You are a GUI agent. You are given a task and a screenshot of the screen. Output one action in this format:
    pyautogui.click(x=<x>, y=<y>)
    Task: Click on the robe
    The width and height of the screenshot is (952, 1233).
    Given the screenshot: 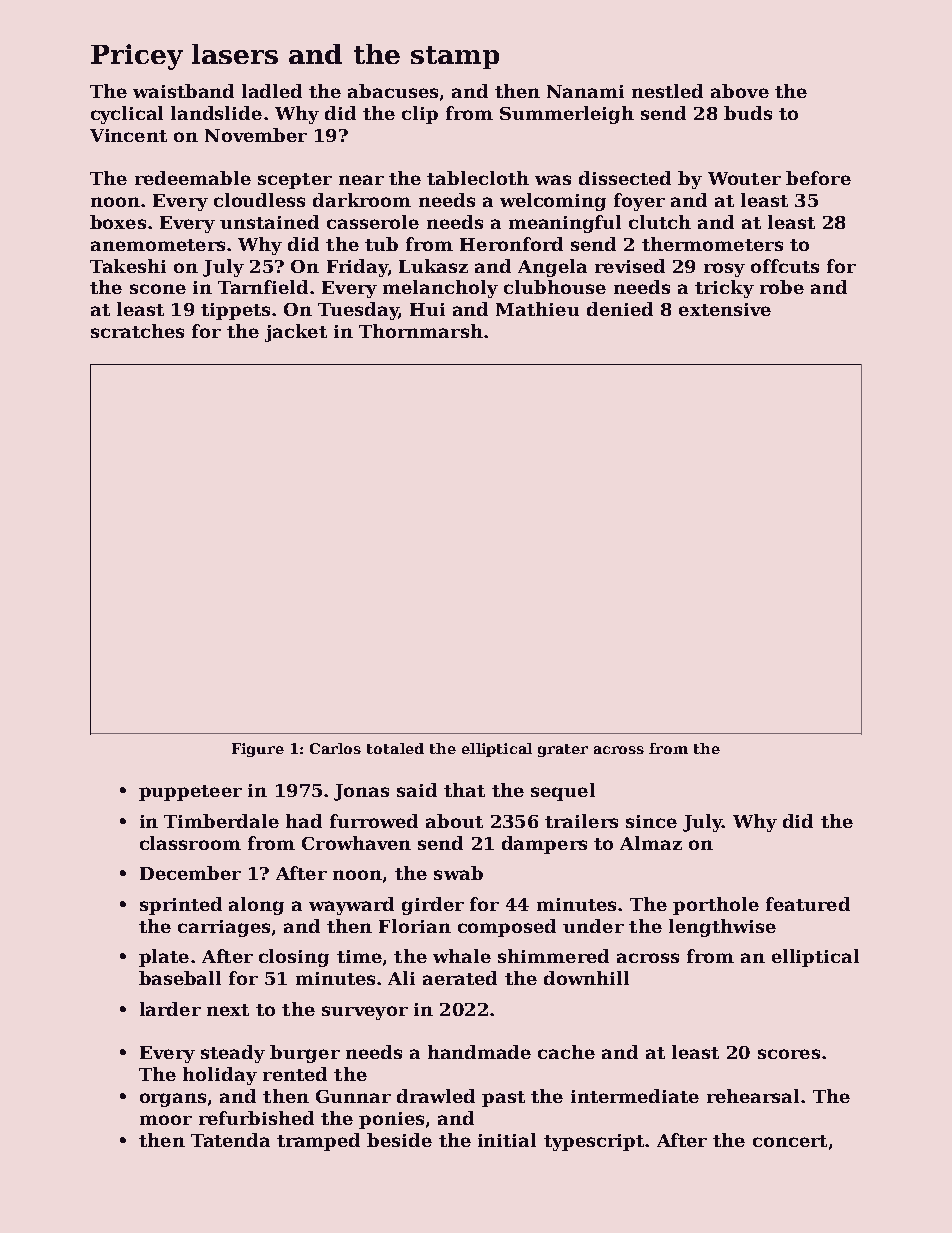 What is the action you would take?
    pyautogui.click(x=782, y=287)
